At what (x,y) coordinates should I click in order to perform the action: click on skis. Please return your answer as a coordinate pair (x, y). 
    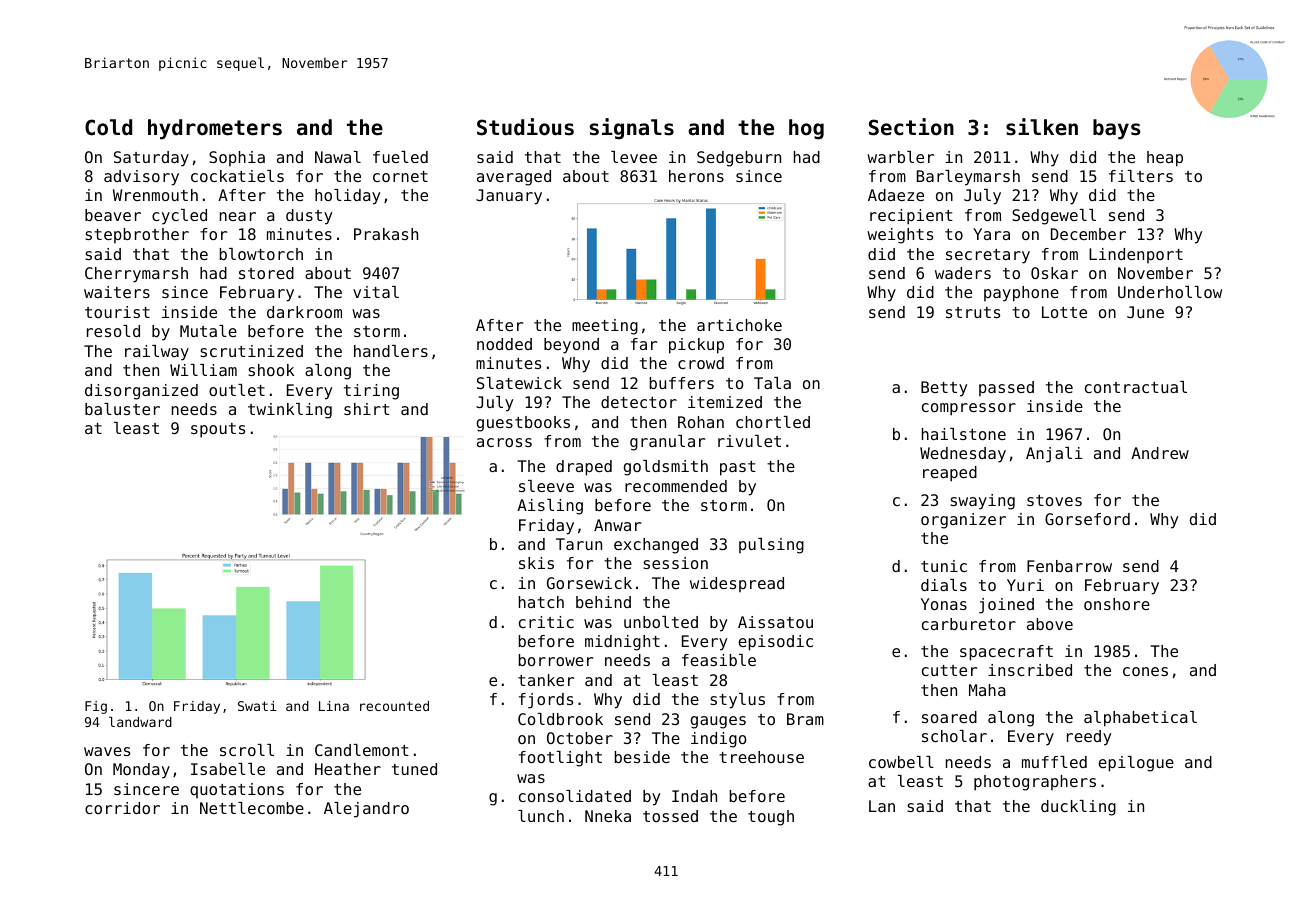
    Looking at the image, I should click on (536, 563).
